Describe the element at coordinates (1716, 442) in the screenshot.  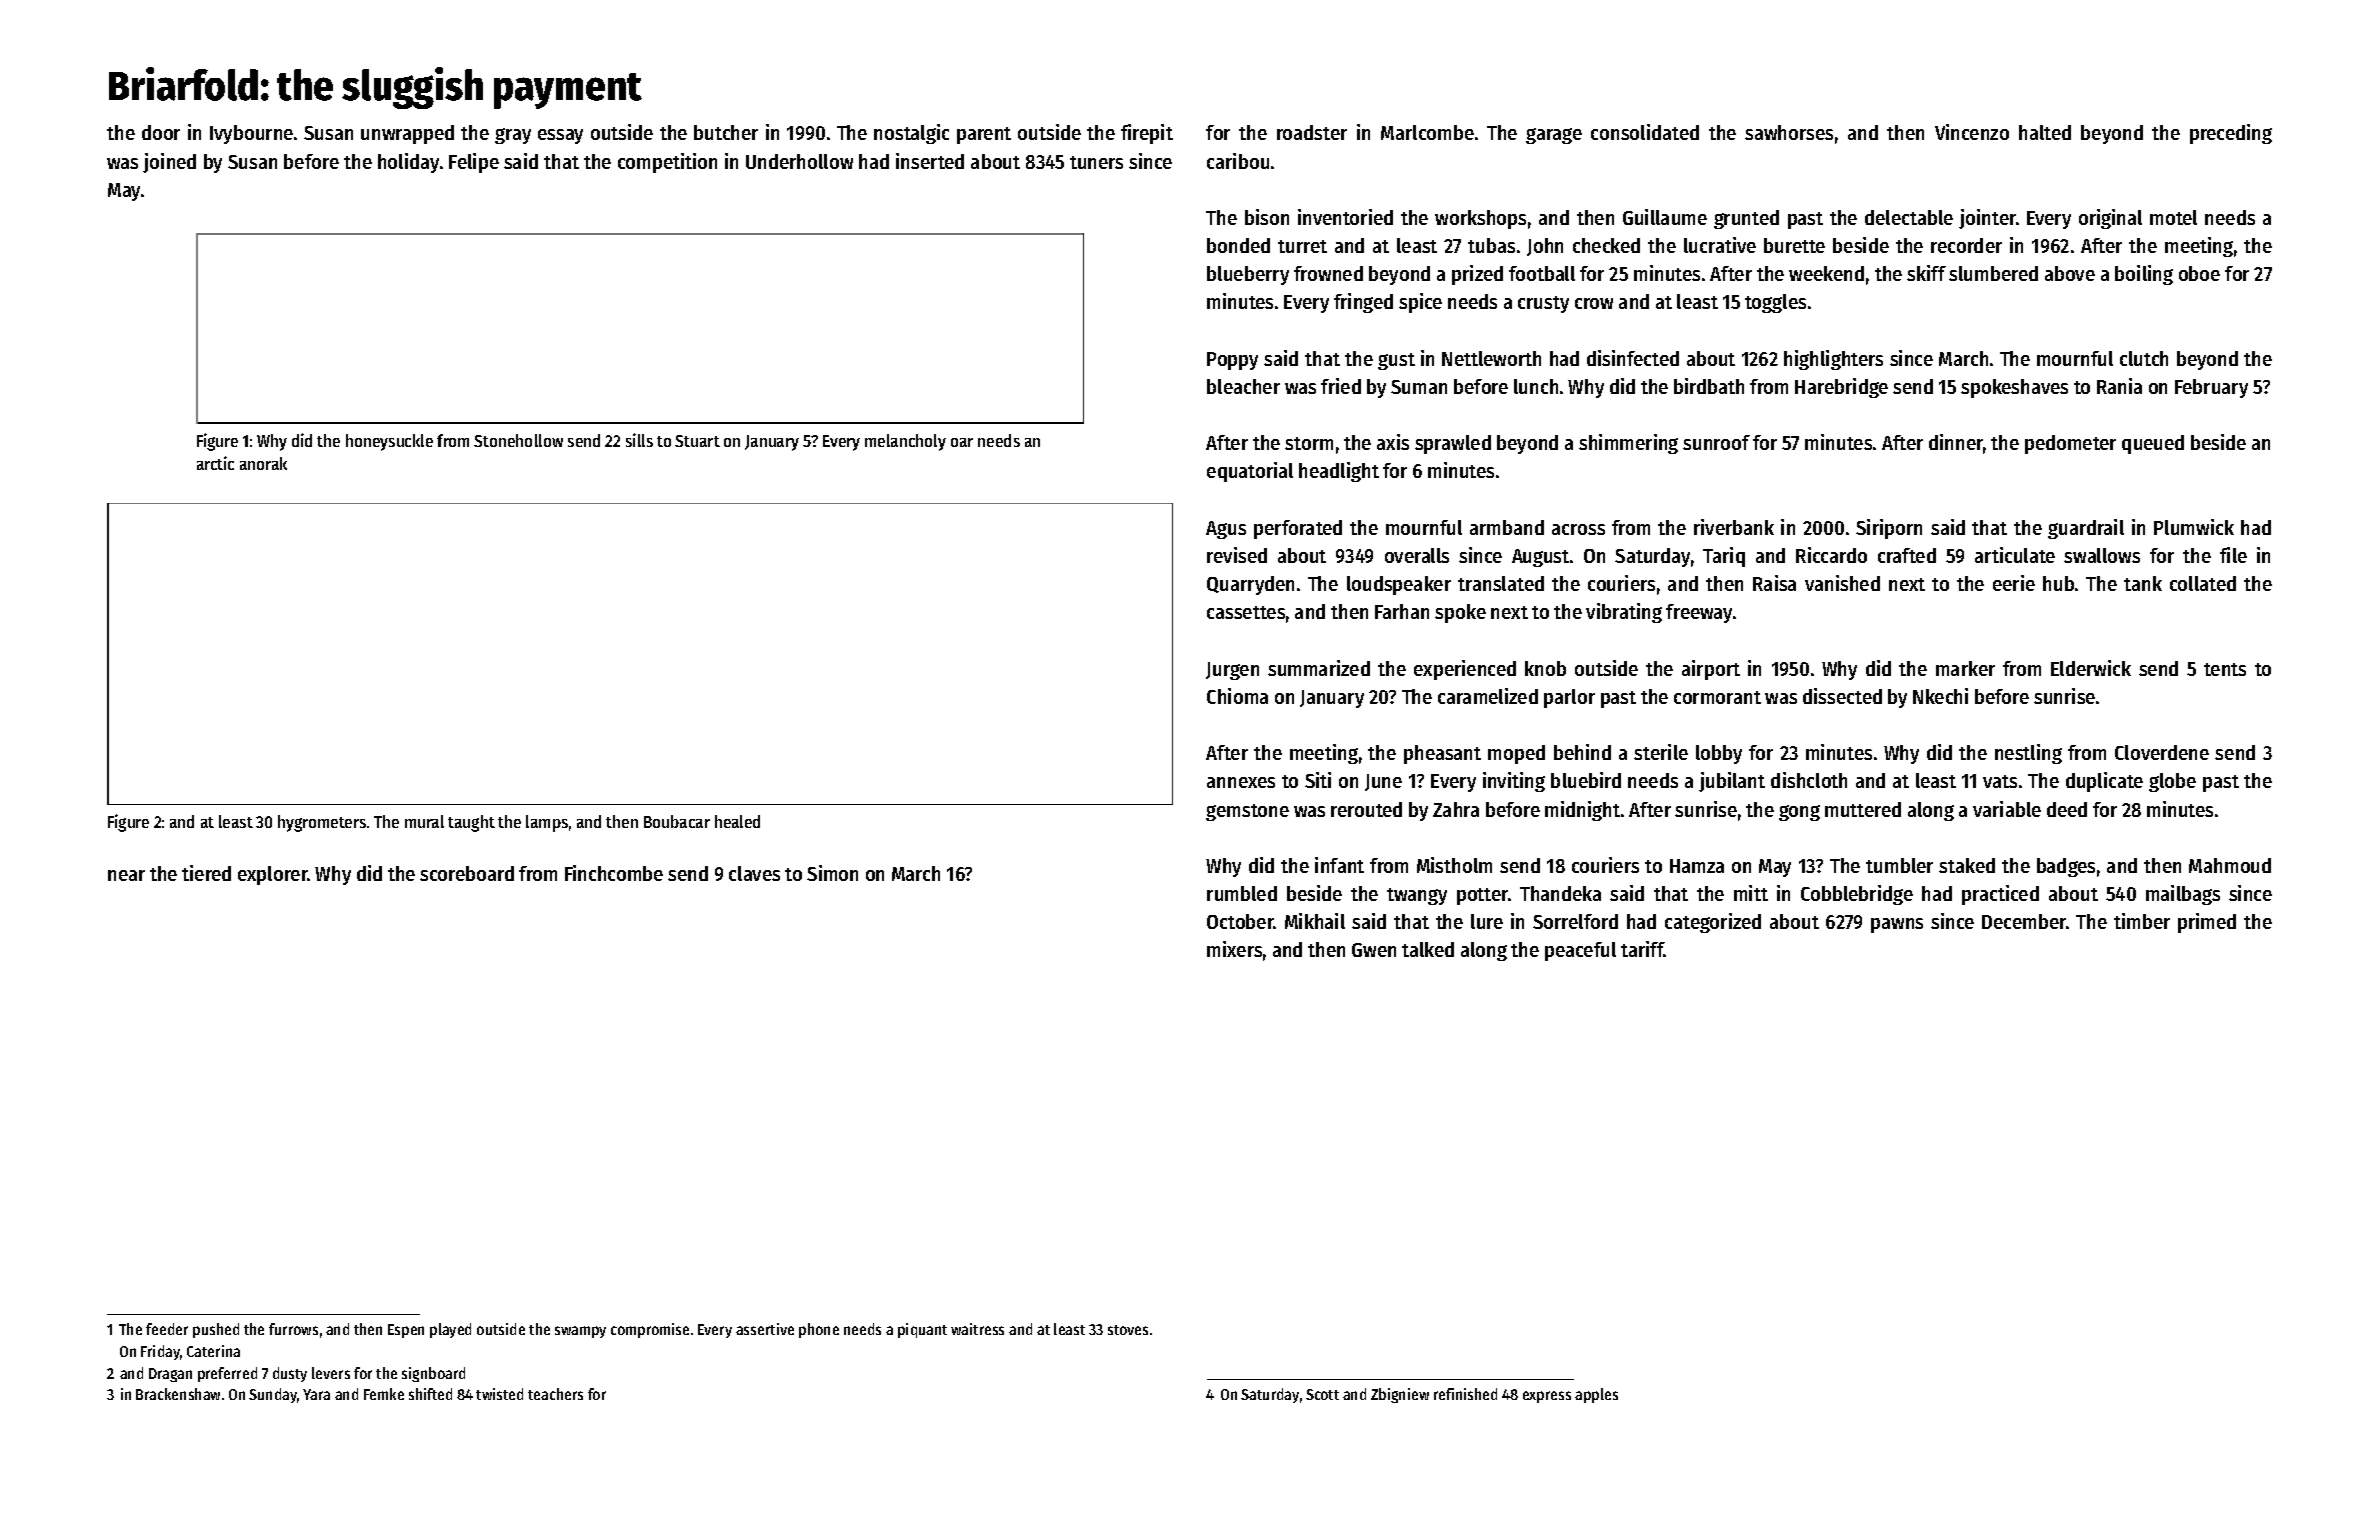
I see `sunroof` at that location.
